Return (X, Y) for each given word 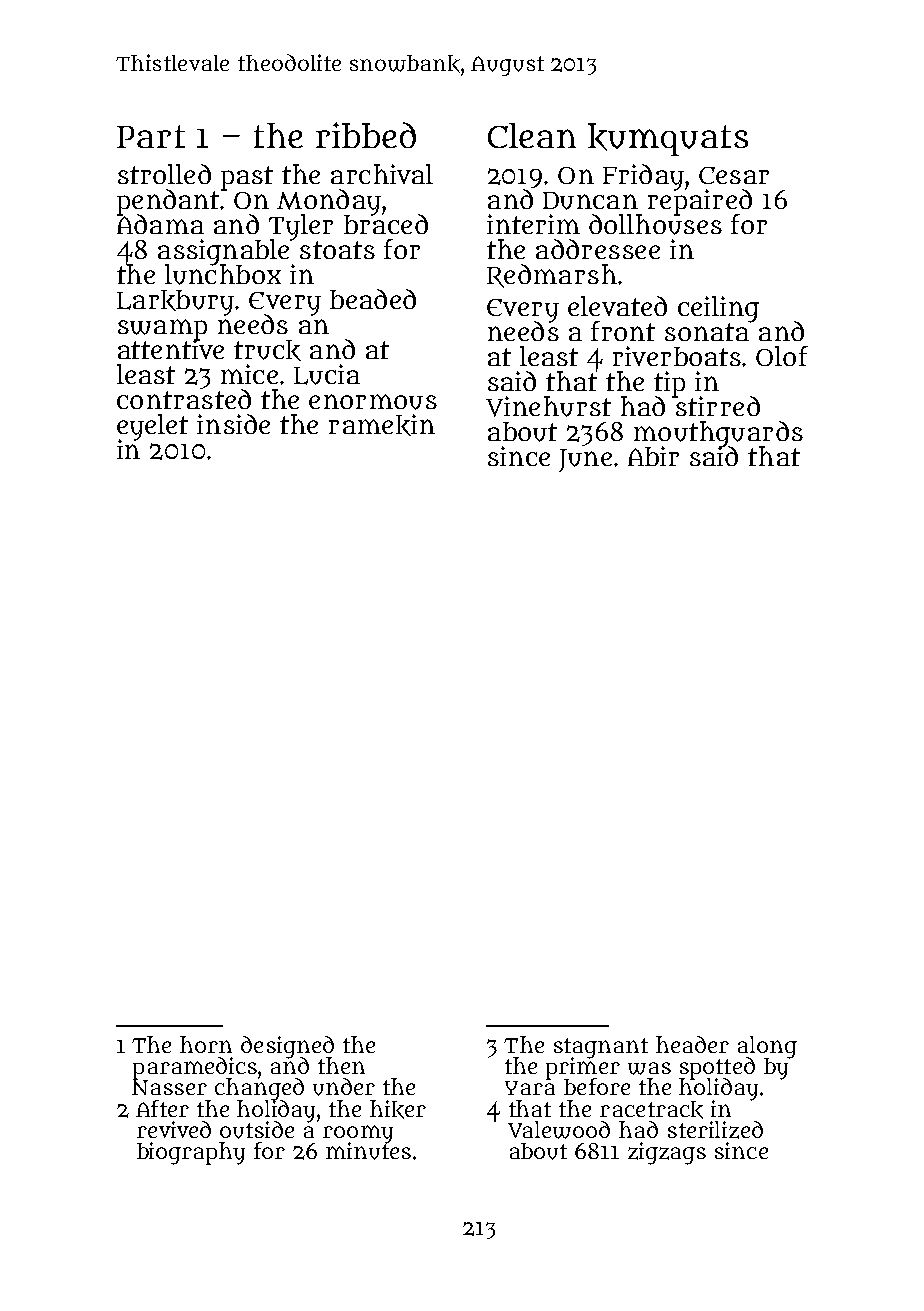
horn (206, 1044)
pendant (168, 201)
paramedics (195, 1068)
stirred (717, 406)
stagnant (601, 1048)
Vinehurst (548, 406)
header (692, 1044)
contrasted (184, 399)
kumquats (668, 139)
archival (382, 174)
